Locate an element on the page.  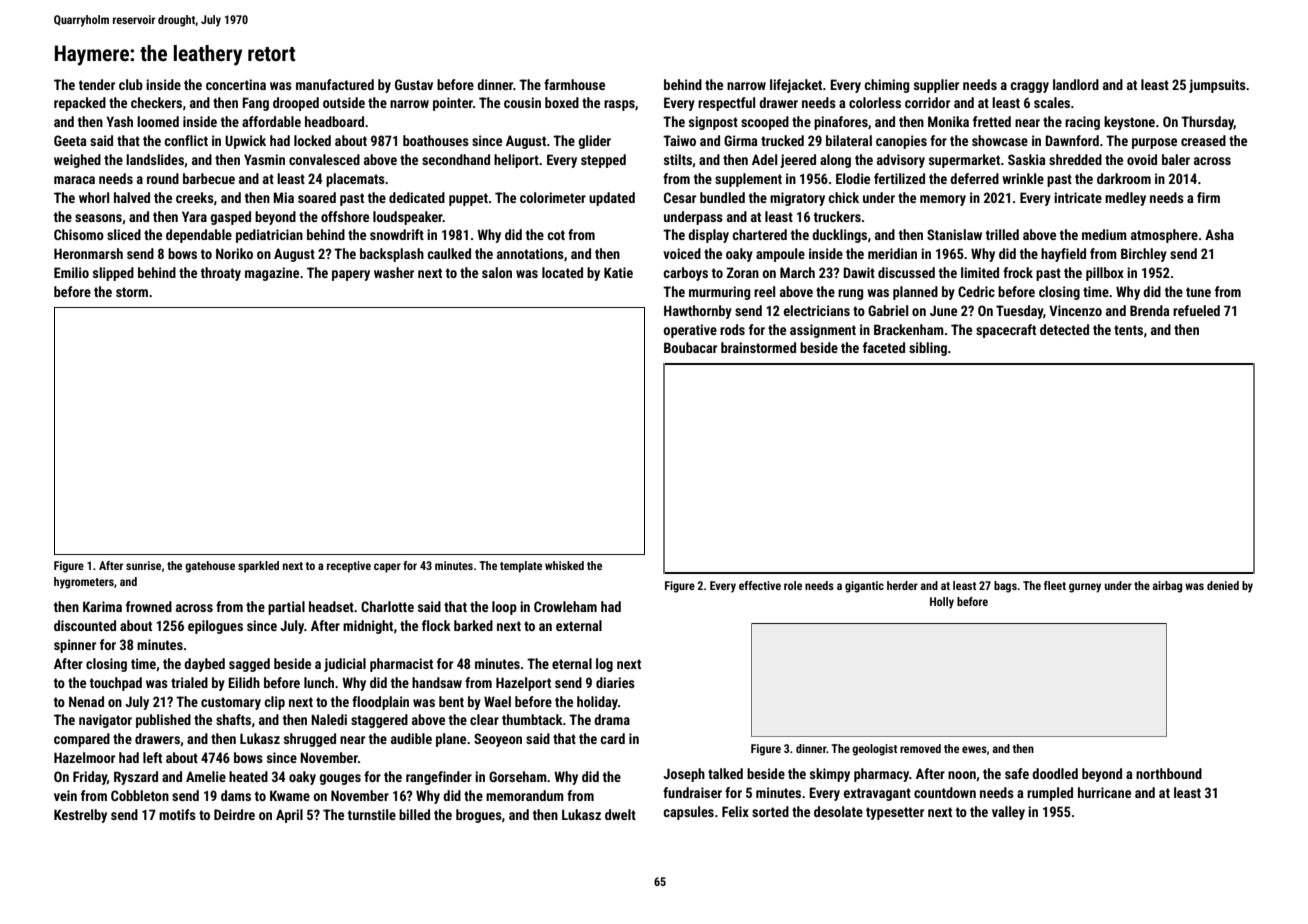
repacked is located at coordinates (80, 104).
